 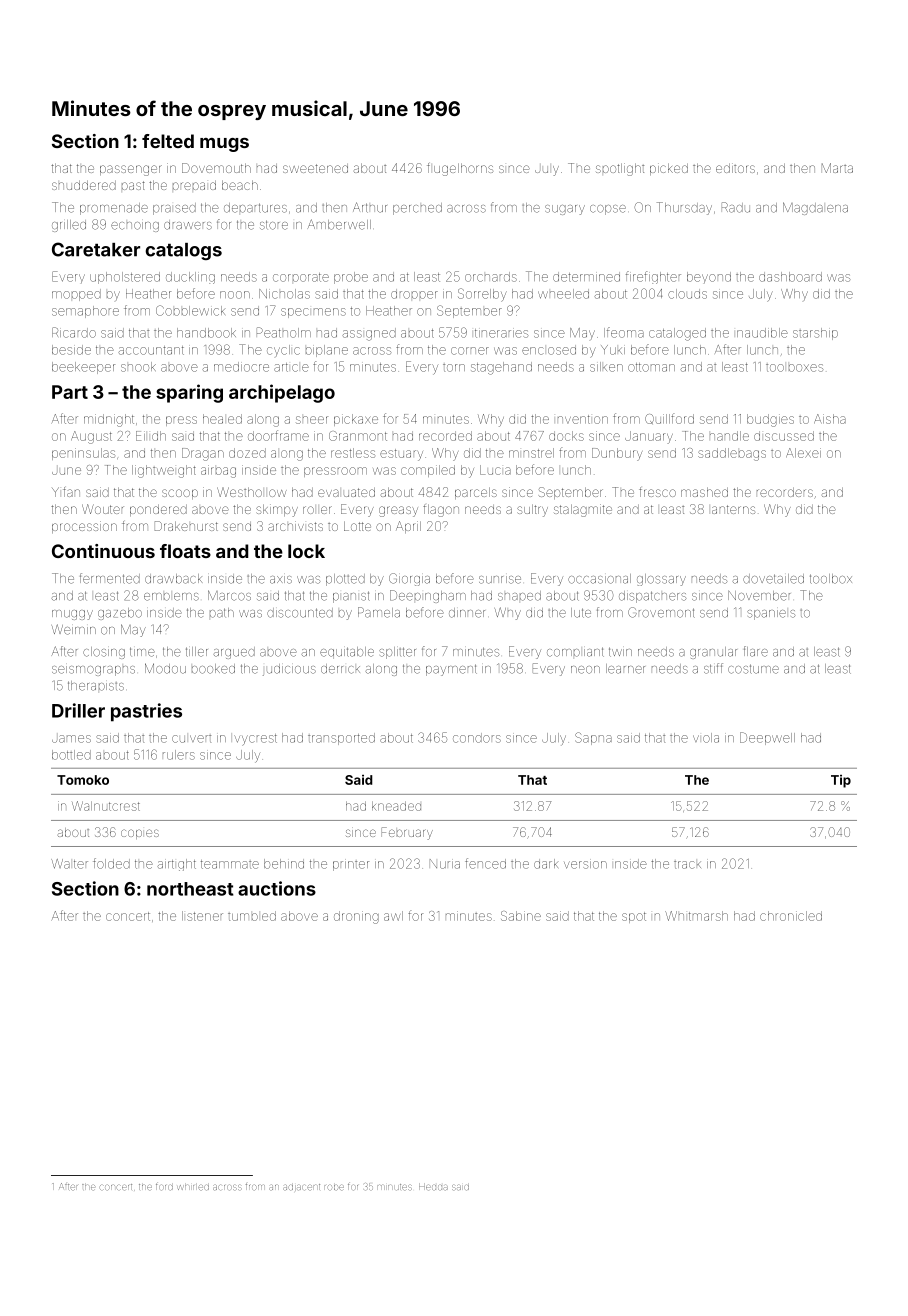 I want to click on copies, so click(x=140, y=834).
